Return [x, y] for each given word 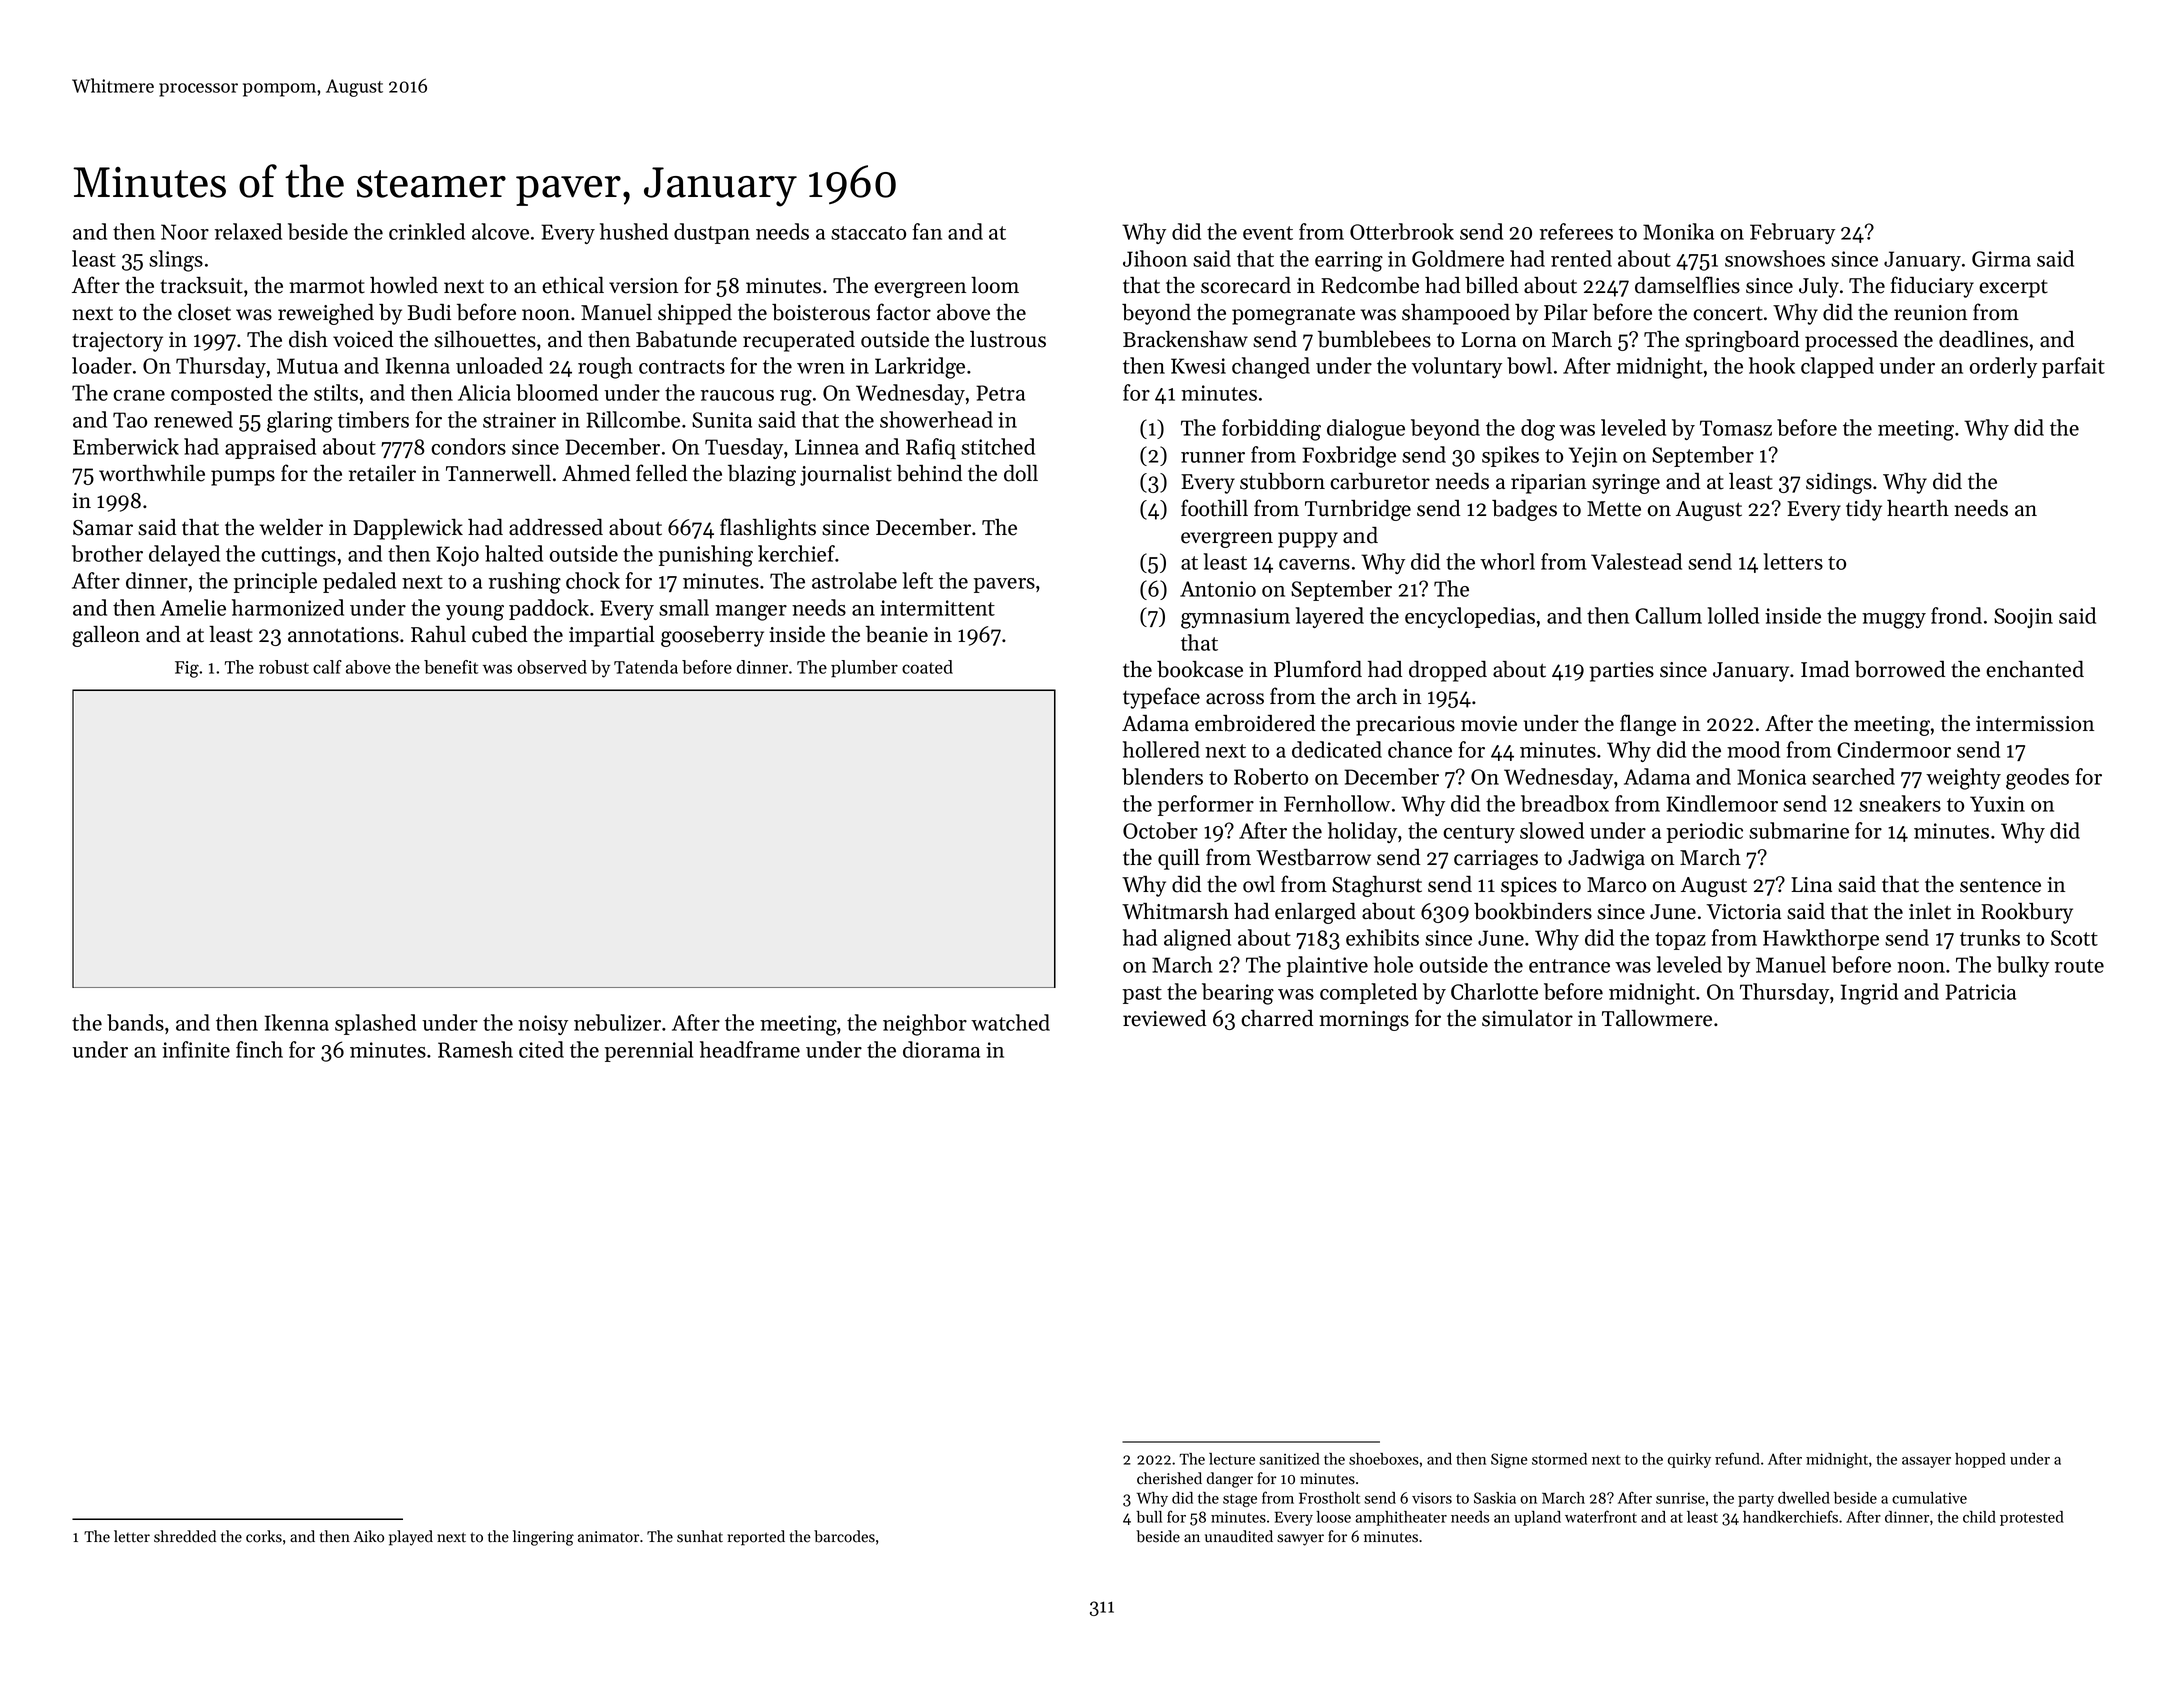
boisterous [821, 312]
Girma [2001, 259]
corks [264, 1536]
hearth [1918, 508]
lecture [1232, 1459]
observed [552, 667]
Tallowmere [1657, 1018]
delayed [184, 555]
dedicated [1337, 749]
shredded [185, 1536]
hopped [1980, 1460]
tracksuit [201, 285]
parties [1622, 672]
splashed [375, 1024]
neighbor [925, 1025]
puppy [1308, 540]
